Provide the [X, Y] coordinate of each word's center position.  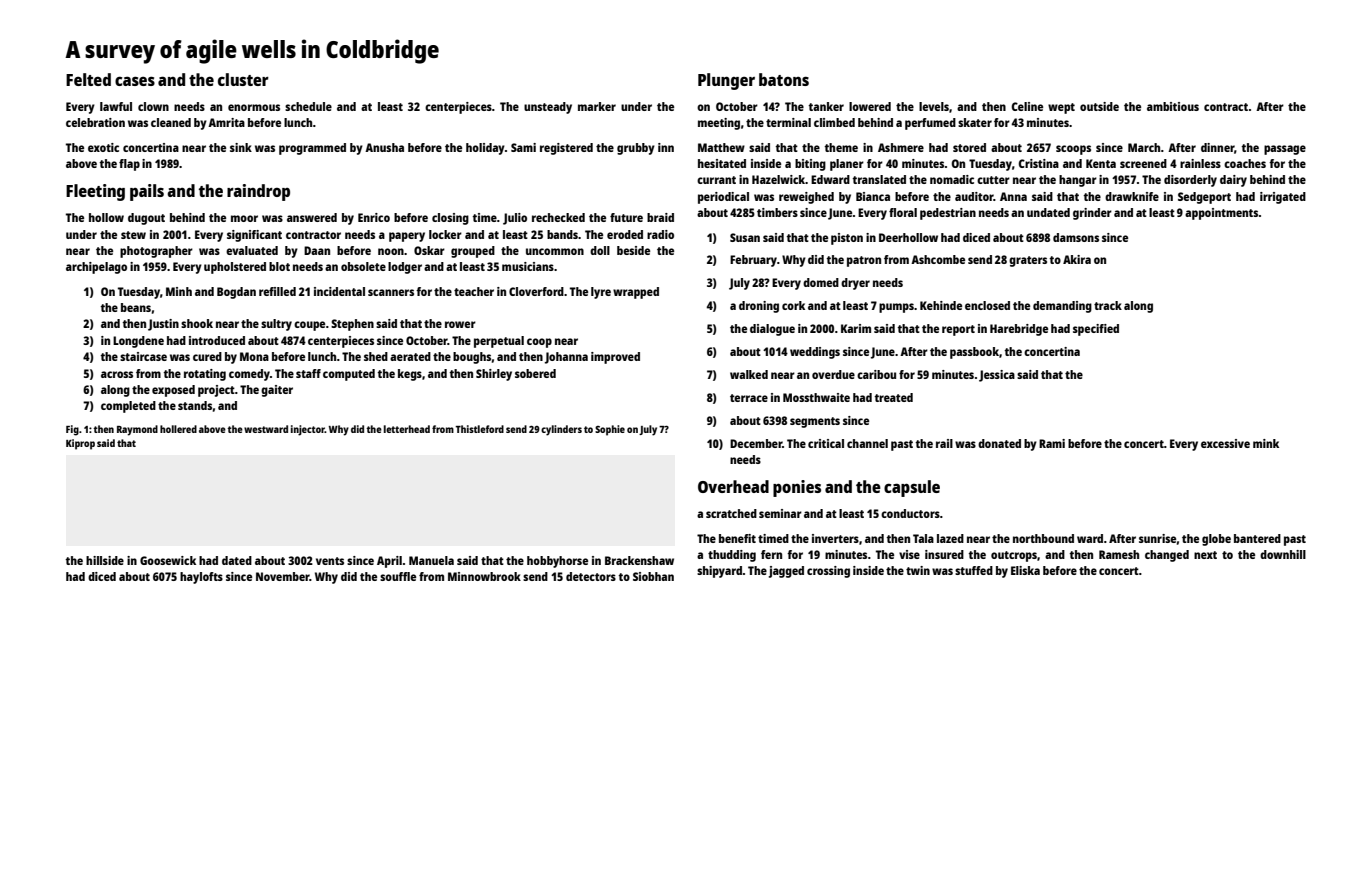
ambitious [1173, 106]
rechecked [558, 217]
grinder [1092, 214]
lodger [405, 268]
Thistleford [480, 429]
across [117, 374]
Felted [88, 79]
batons [784, 79]
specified [1096, 330]
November [283, 576]
